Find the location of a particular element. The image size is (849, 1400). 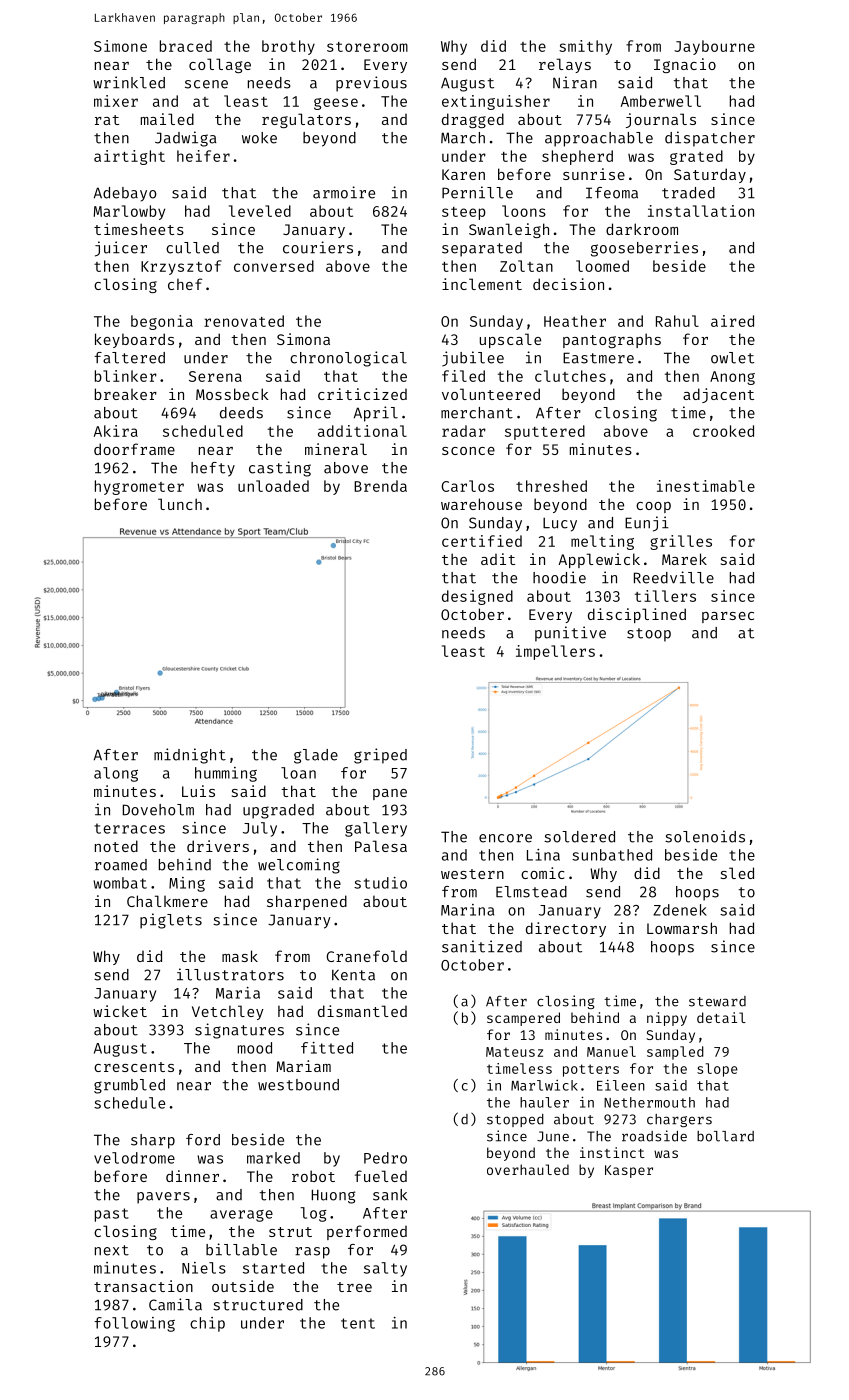

stoop is located at coordinates (649, 635).
